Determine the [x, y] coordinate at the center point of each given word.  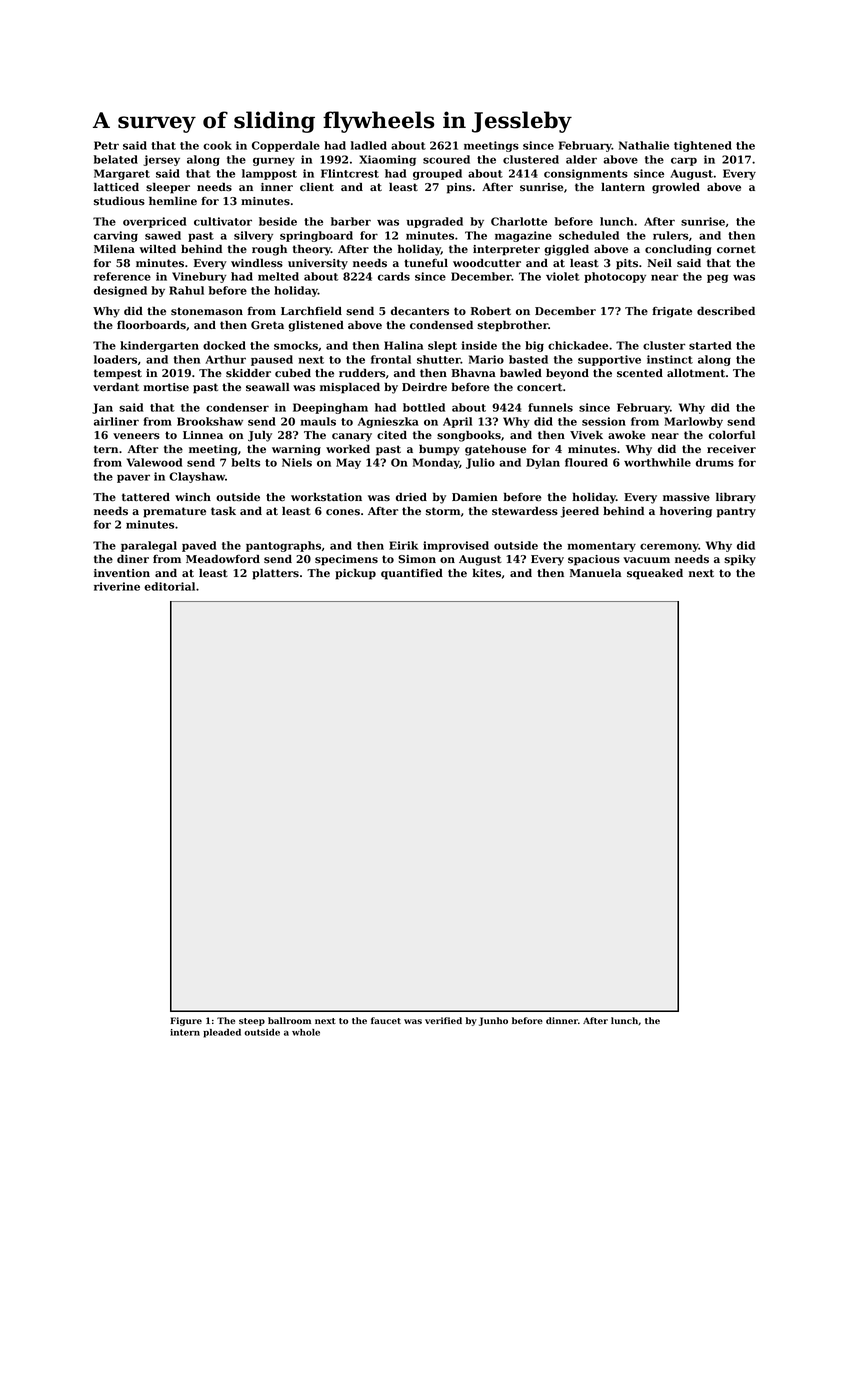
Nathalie [644, 145]
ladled [369, 145]
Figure [186, 1021]
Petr [106, 145]
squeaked [655, 574]
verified [443, 1020]
